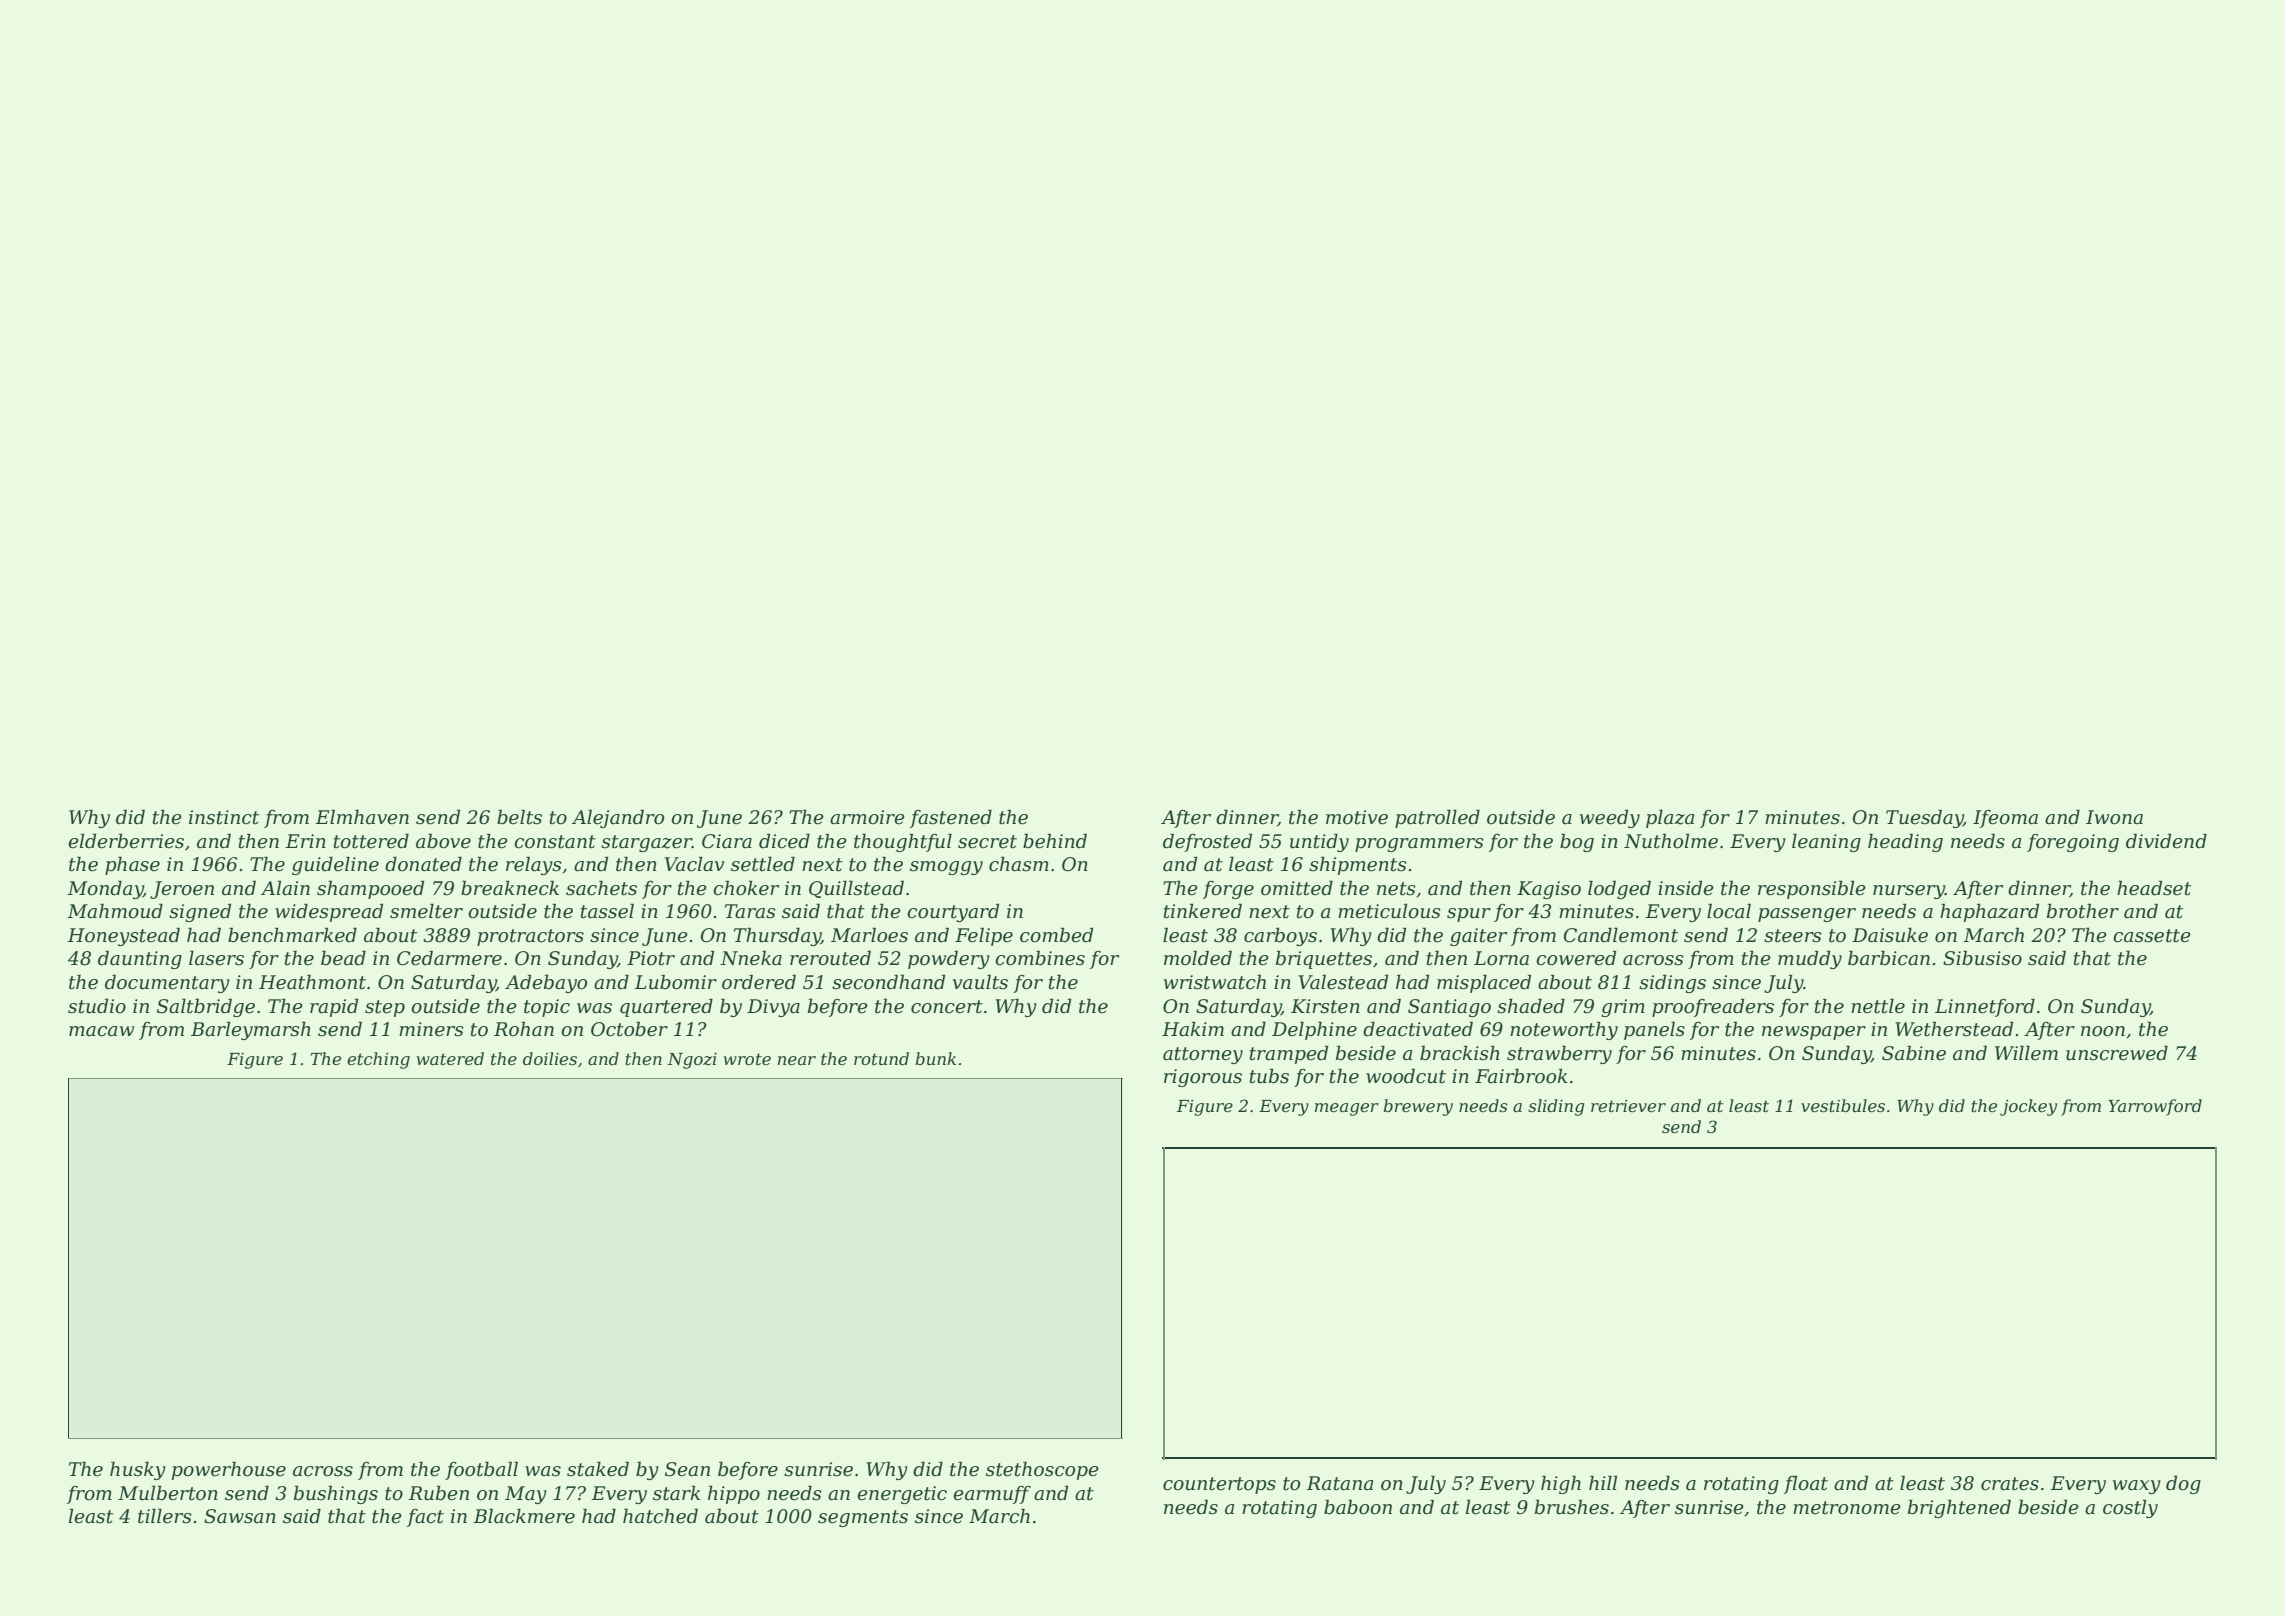 This screenshot has height=1616, width=2285. Describe the element at coordinates (1418, 1107) in the screenshot. I see `brewery` at that location.
